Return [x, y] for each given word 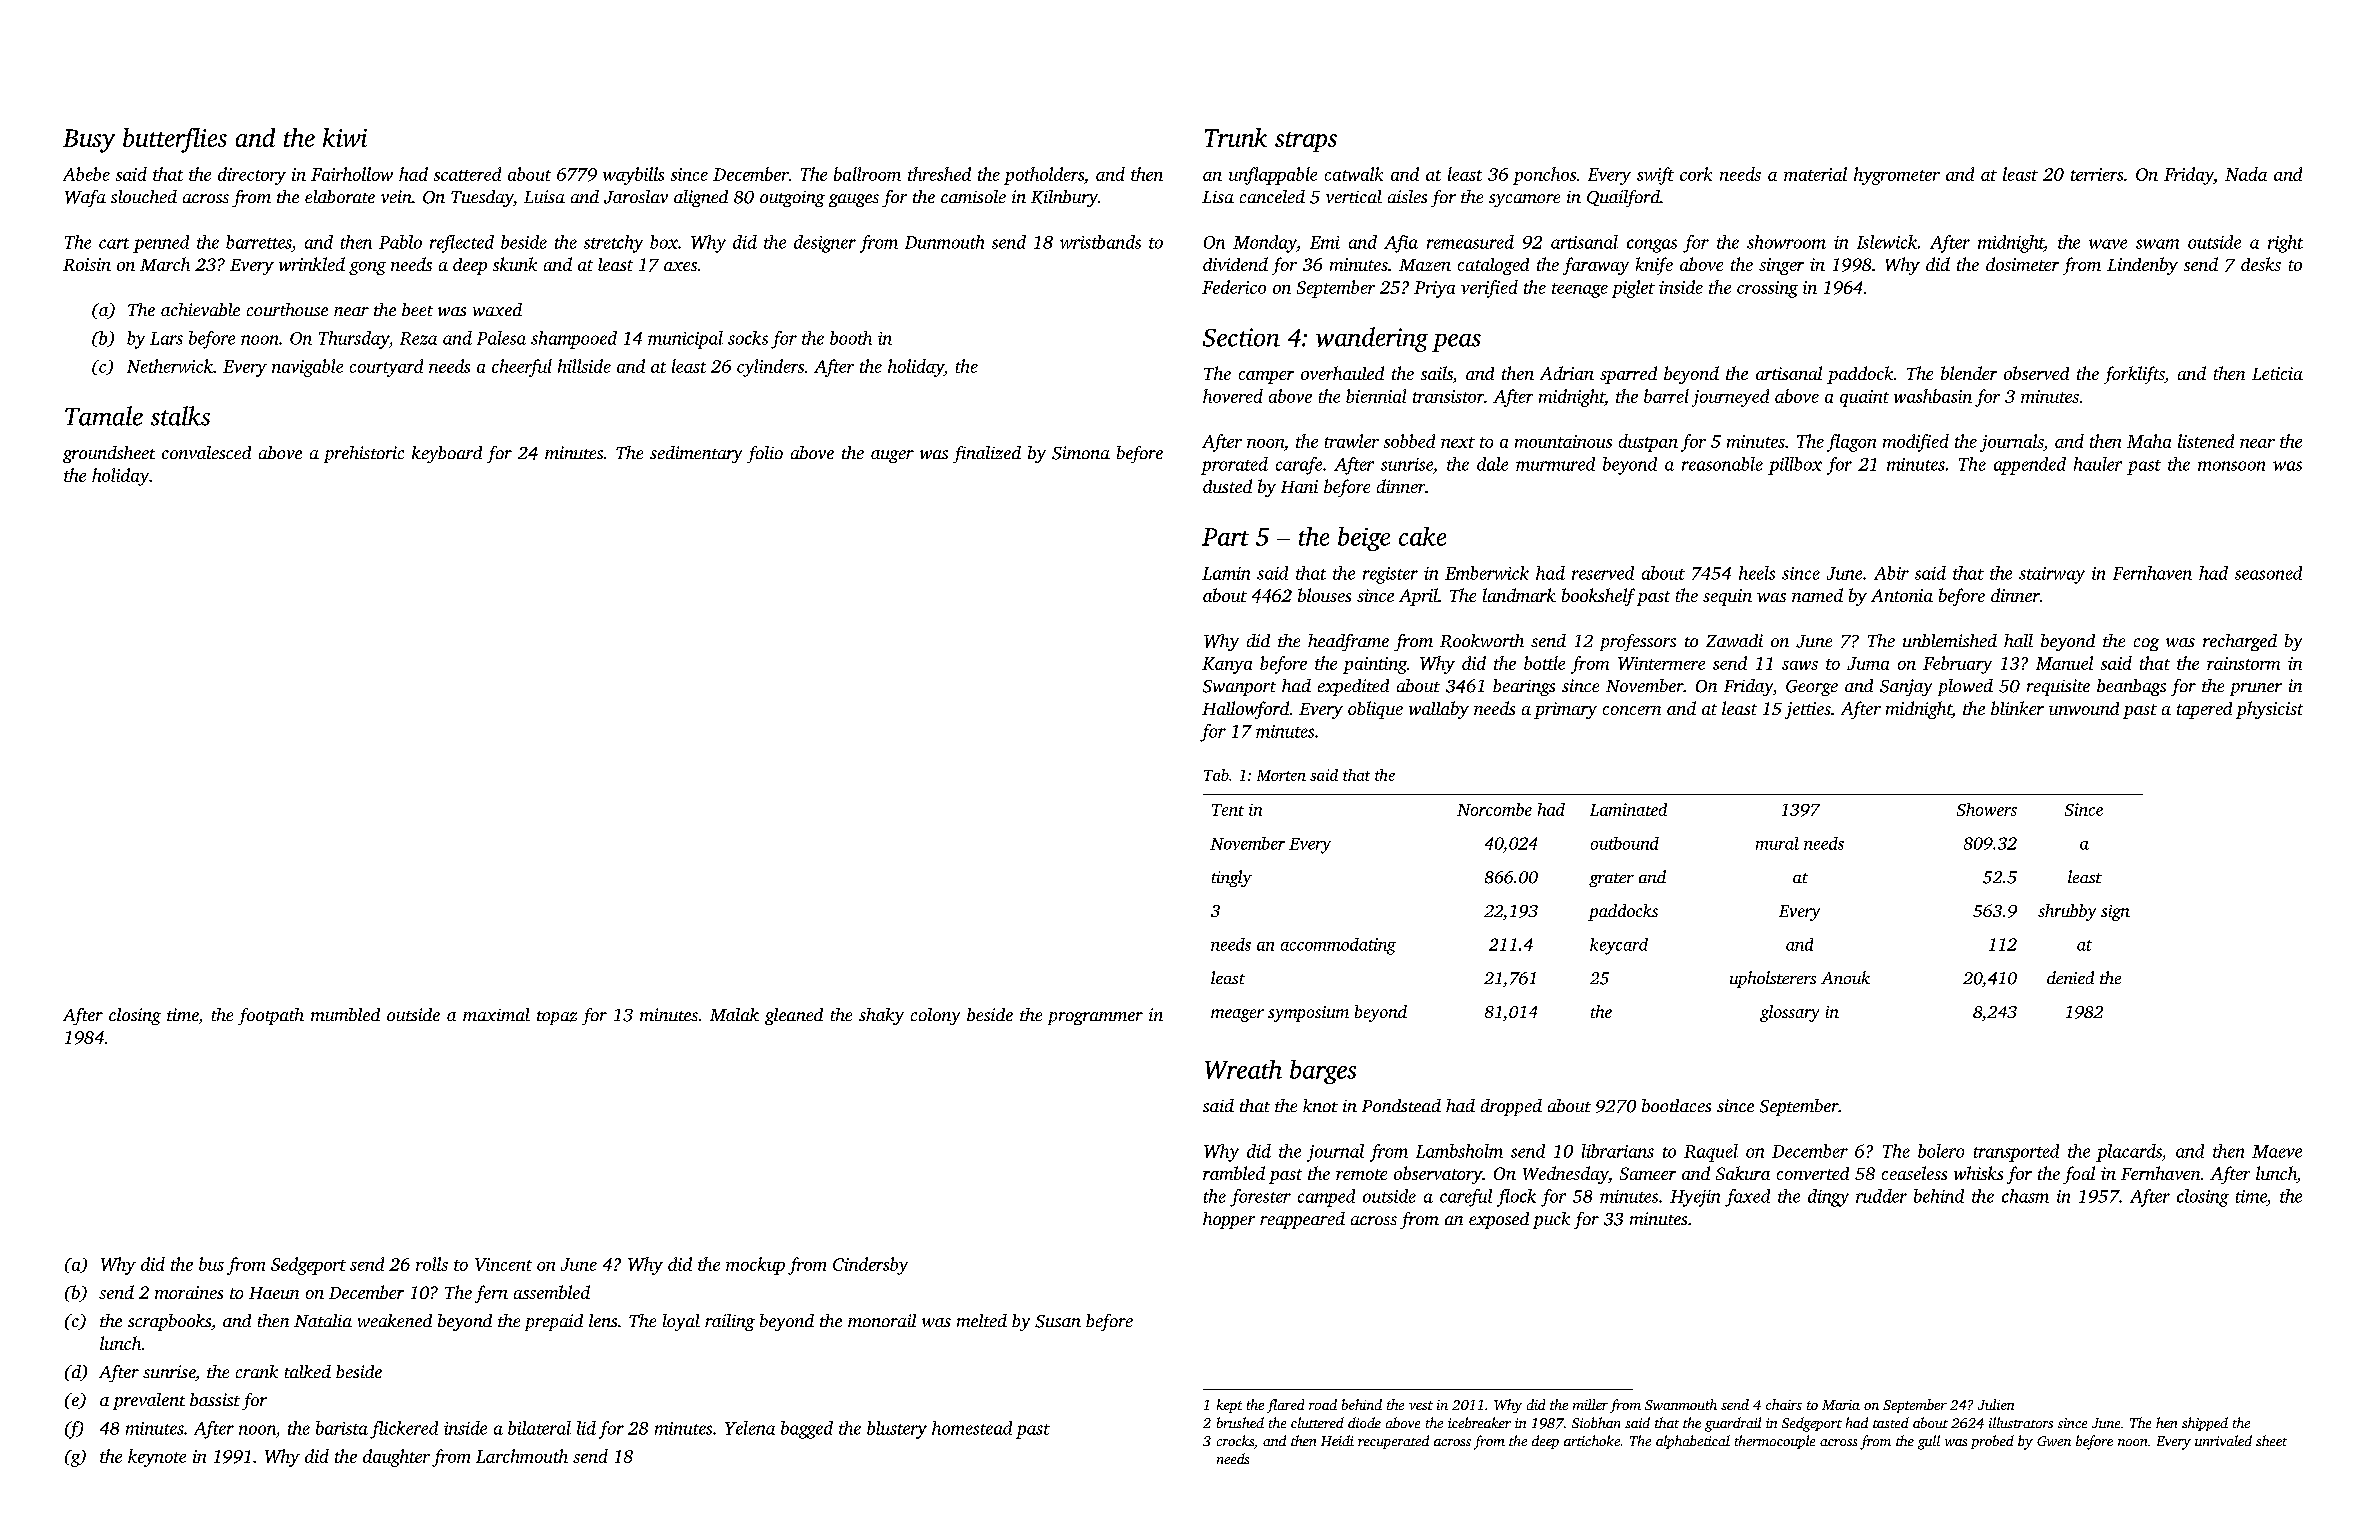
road [1323, 1404]
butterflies [175, 140]
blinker [2017, 708]
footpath [271, 1016]
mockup [755, 1266]
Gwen [2054, 1441]
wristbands [1100, 242]
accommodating [1338, 946]
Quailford [1623, 198]
